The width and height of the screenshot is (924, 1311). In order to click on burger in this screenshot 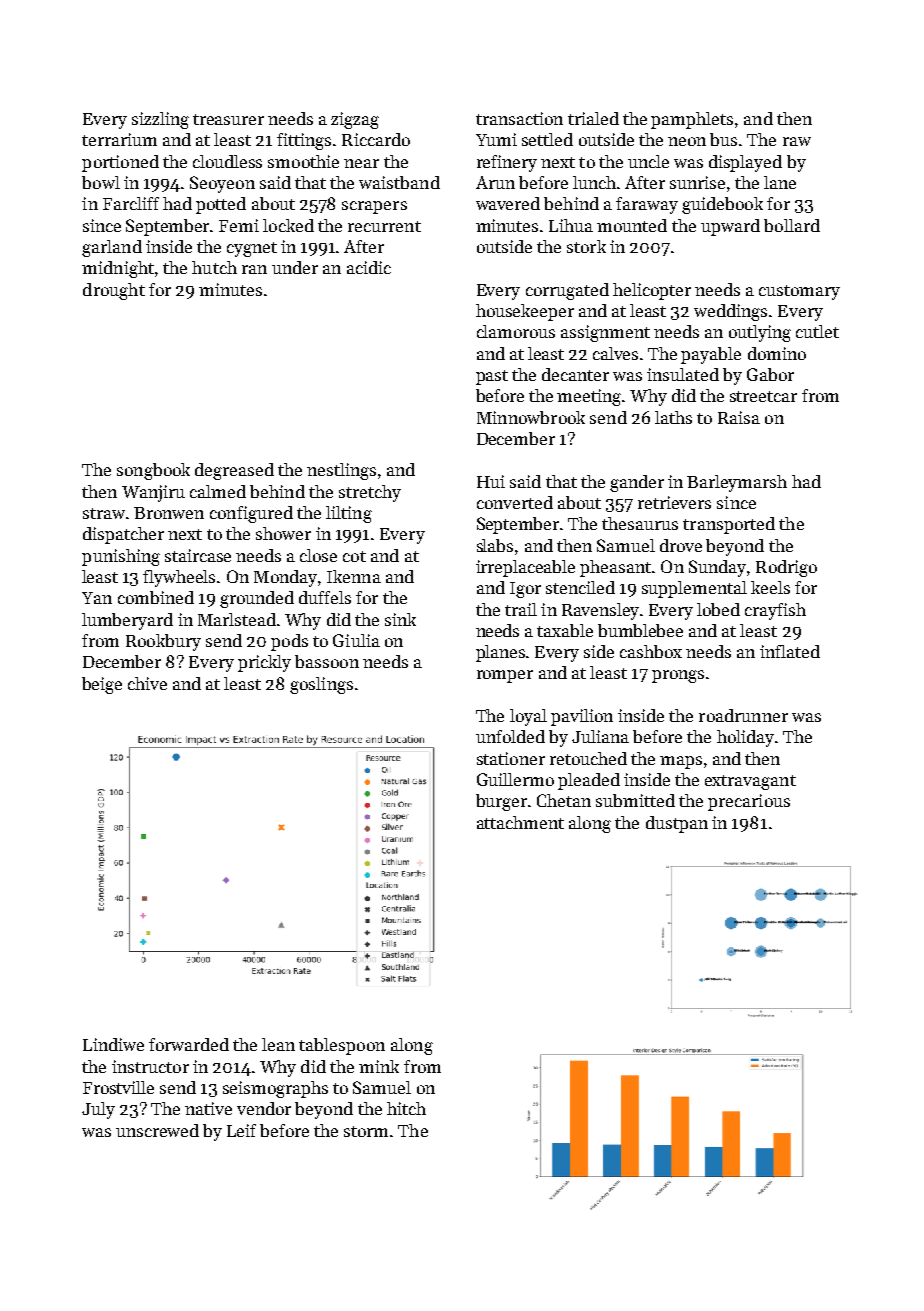, I will do `click(501, 802)`.
